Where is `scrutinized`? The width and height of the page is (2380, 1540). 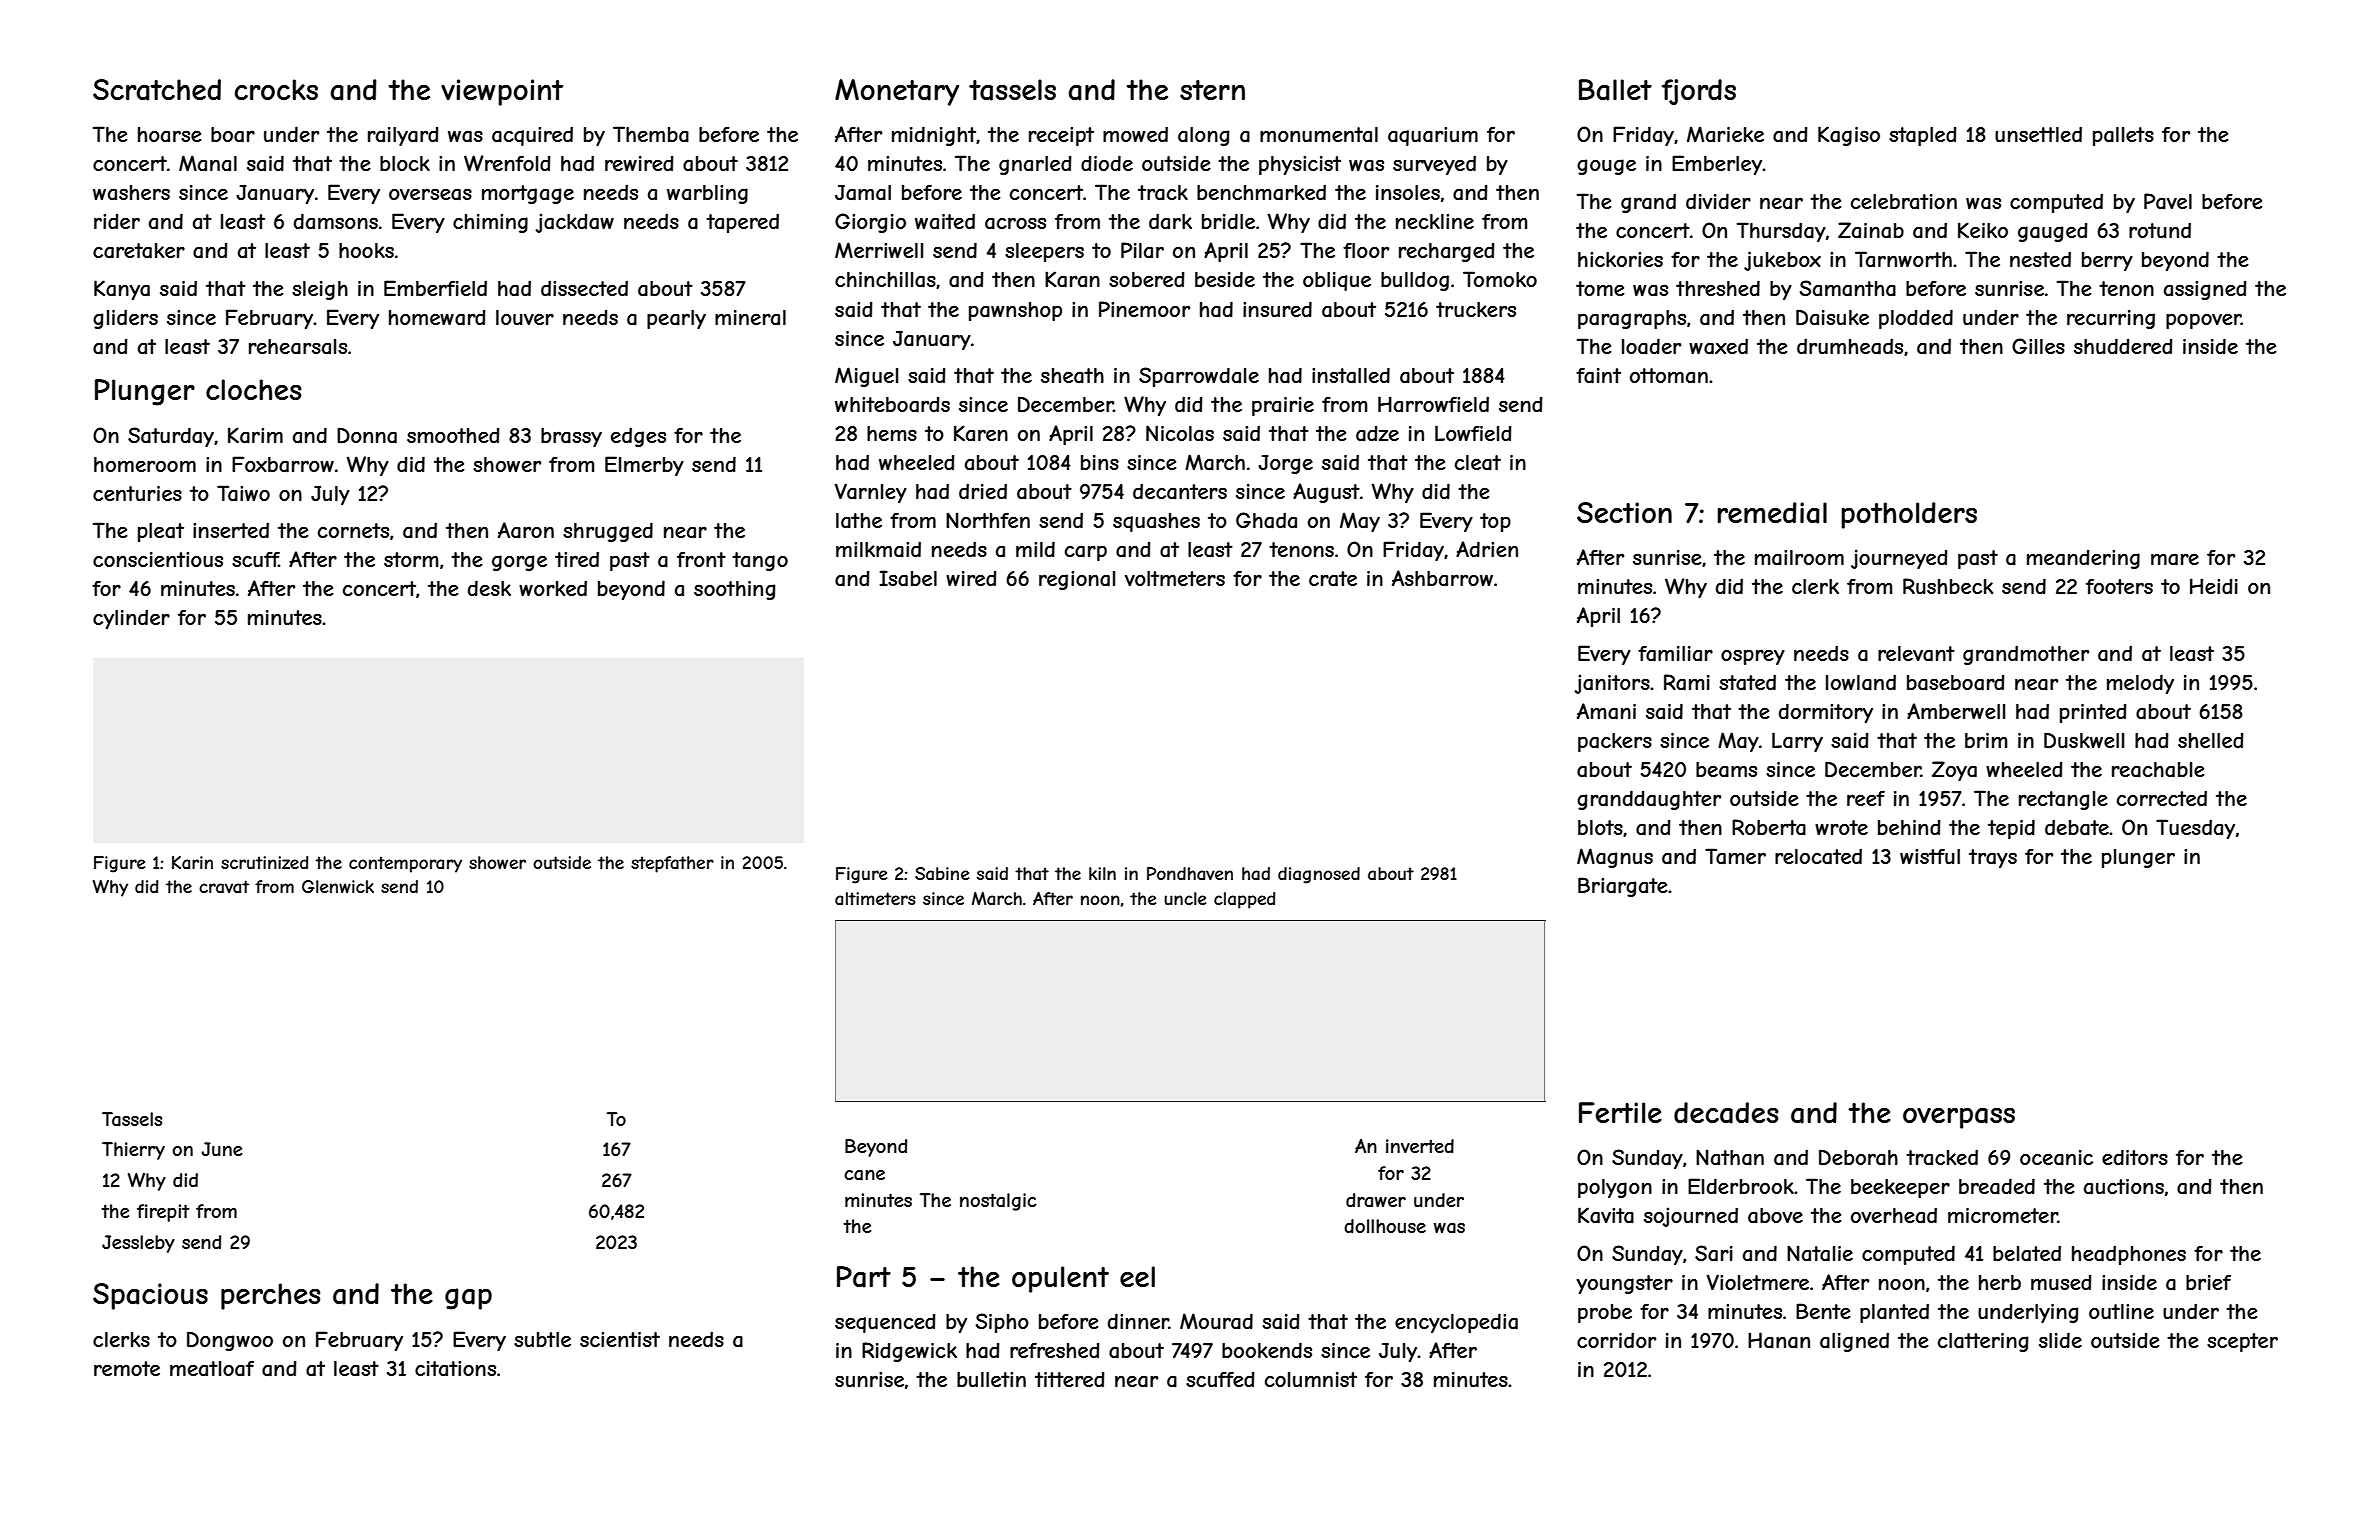
scrutinized is located at coordinates (265, 862).
